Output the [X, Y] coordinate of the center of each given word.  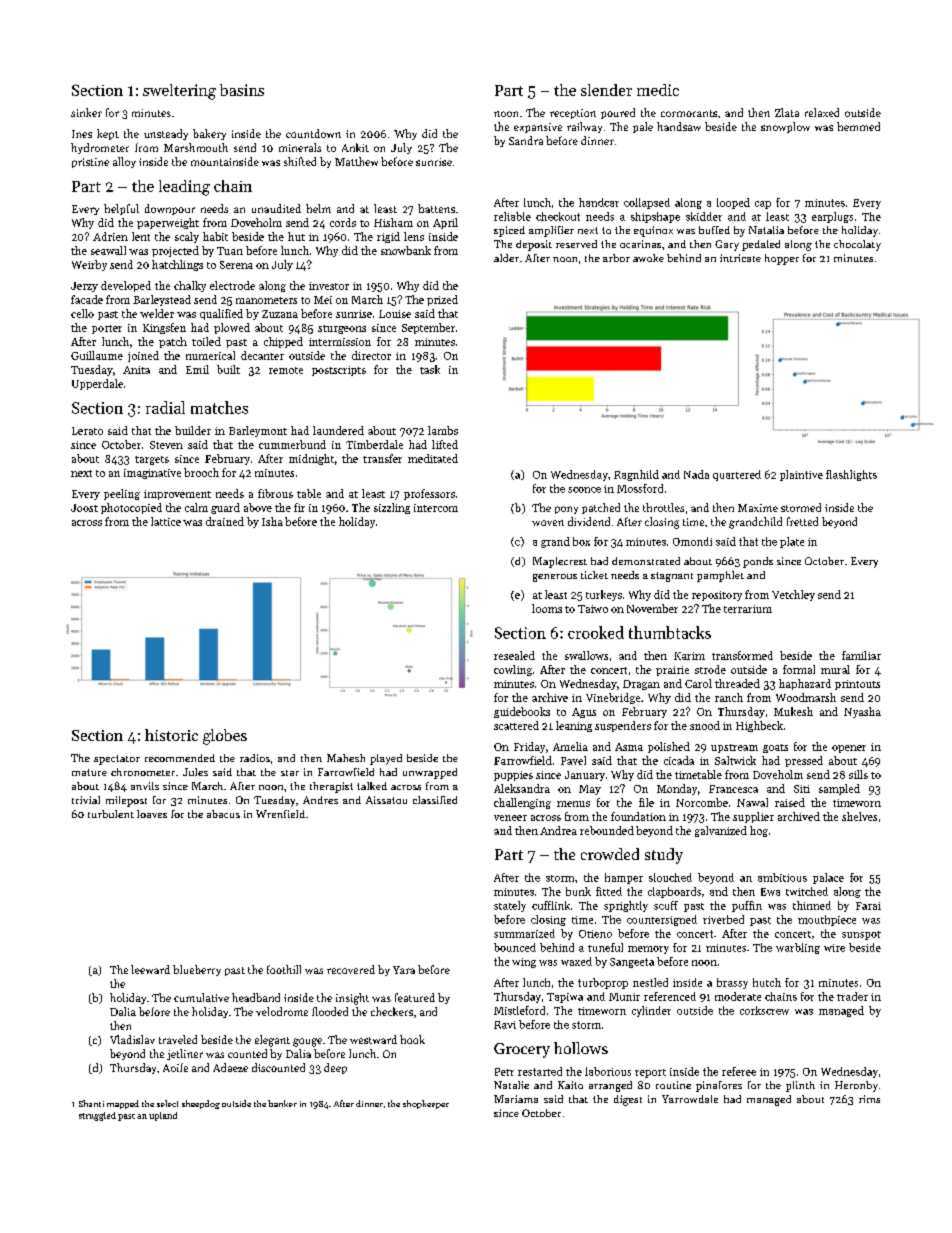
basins [242, 90]
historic [171, 735]
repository [717, 596]
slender [606, 90]
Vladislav [132, 1039]
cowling [513, 670]
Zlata [787, 112]
